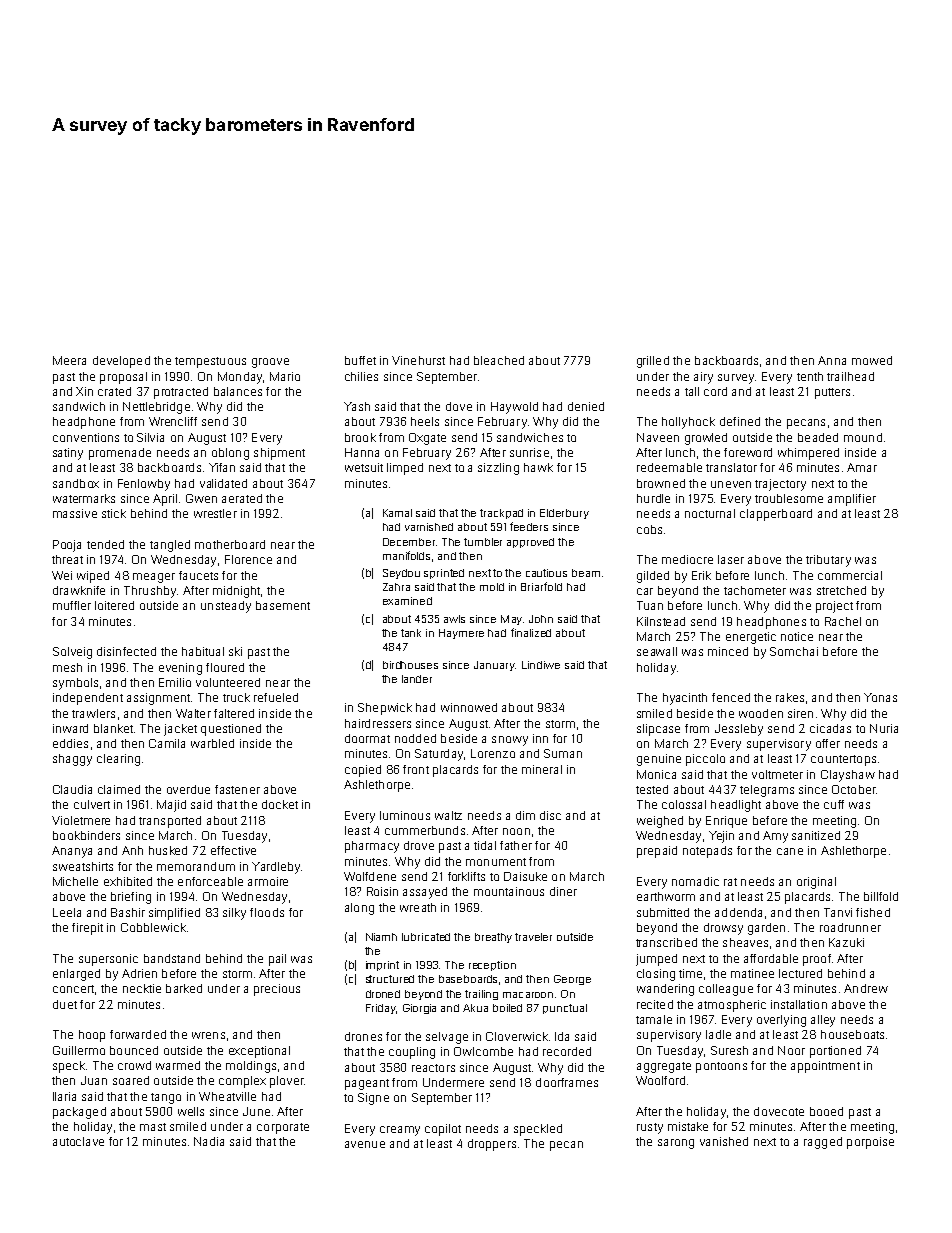  I want to click on troublesome, so click(789, 498).
